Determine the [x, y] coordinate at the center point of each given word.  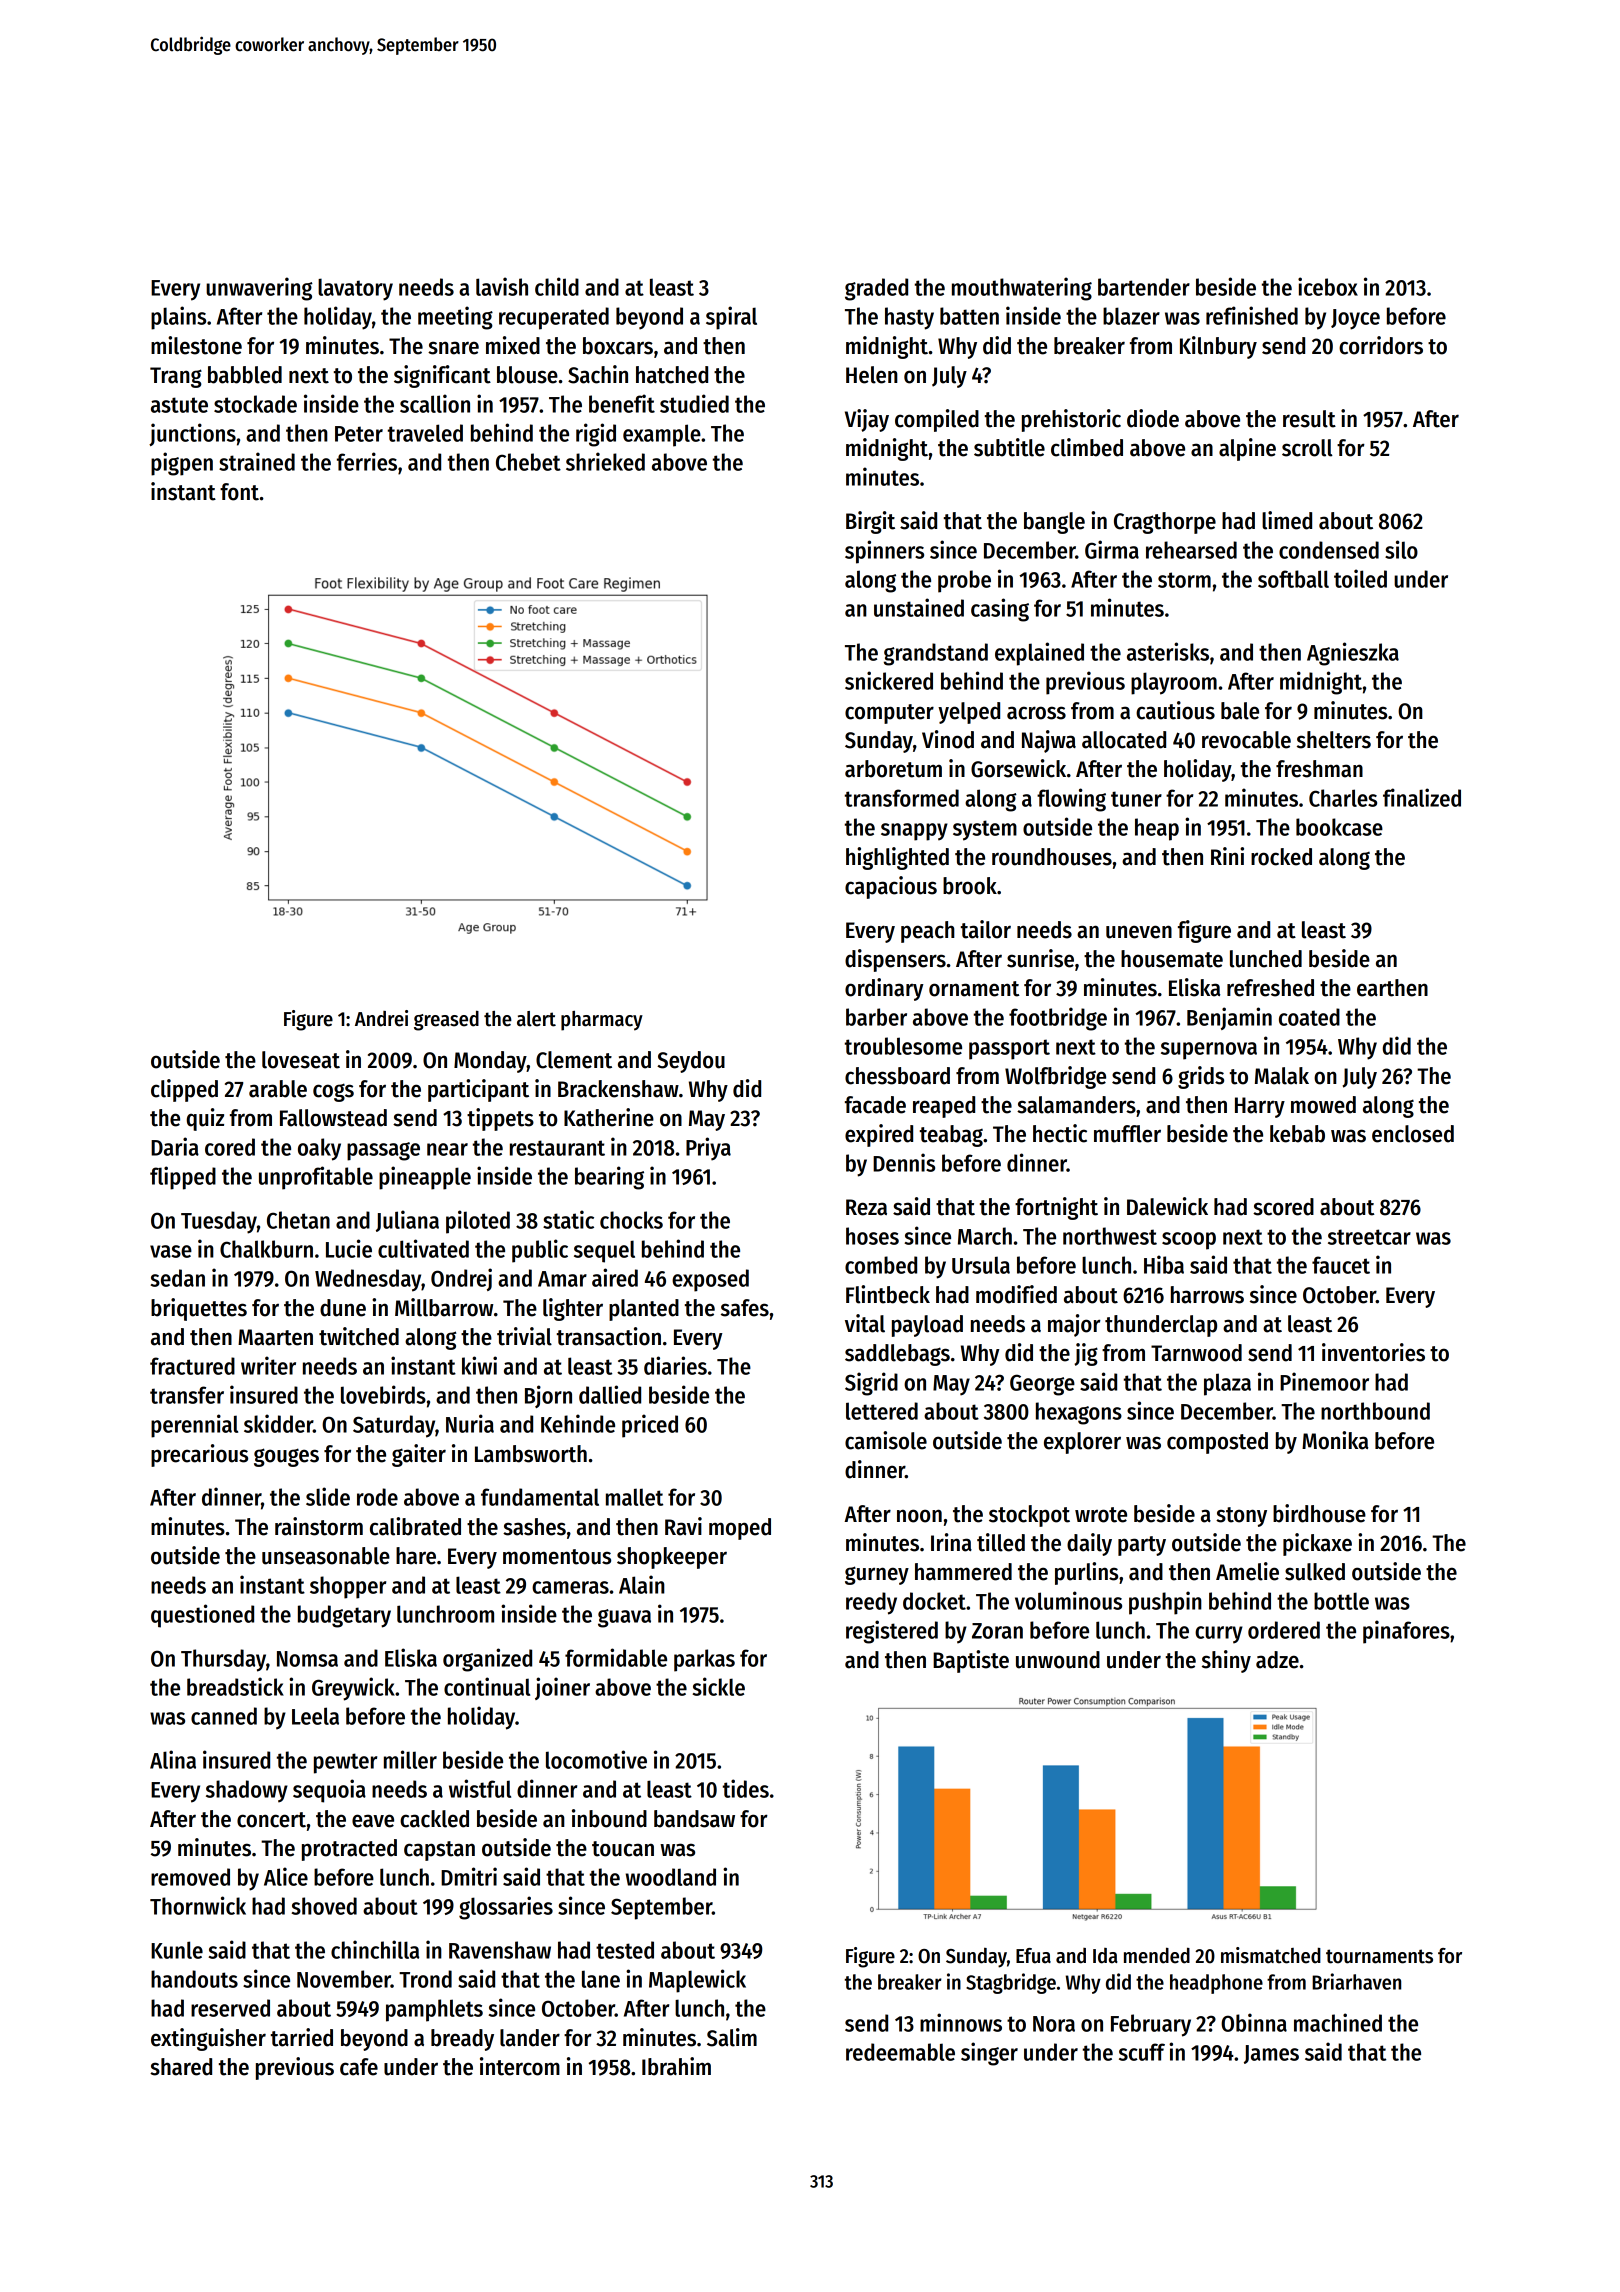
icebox [1328, 286]
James [1271, 2054]
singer [989, 2054]
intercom [520, 2066]
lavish [502, 286]
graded [876, 289]
